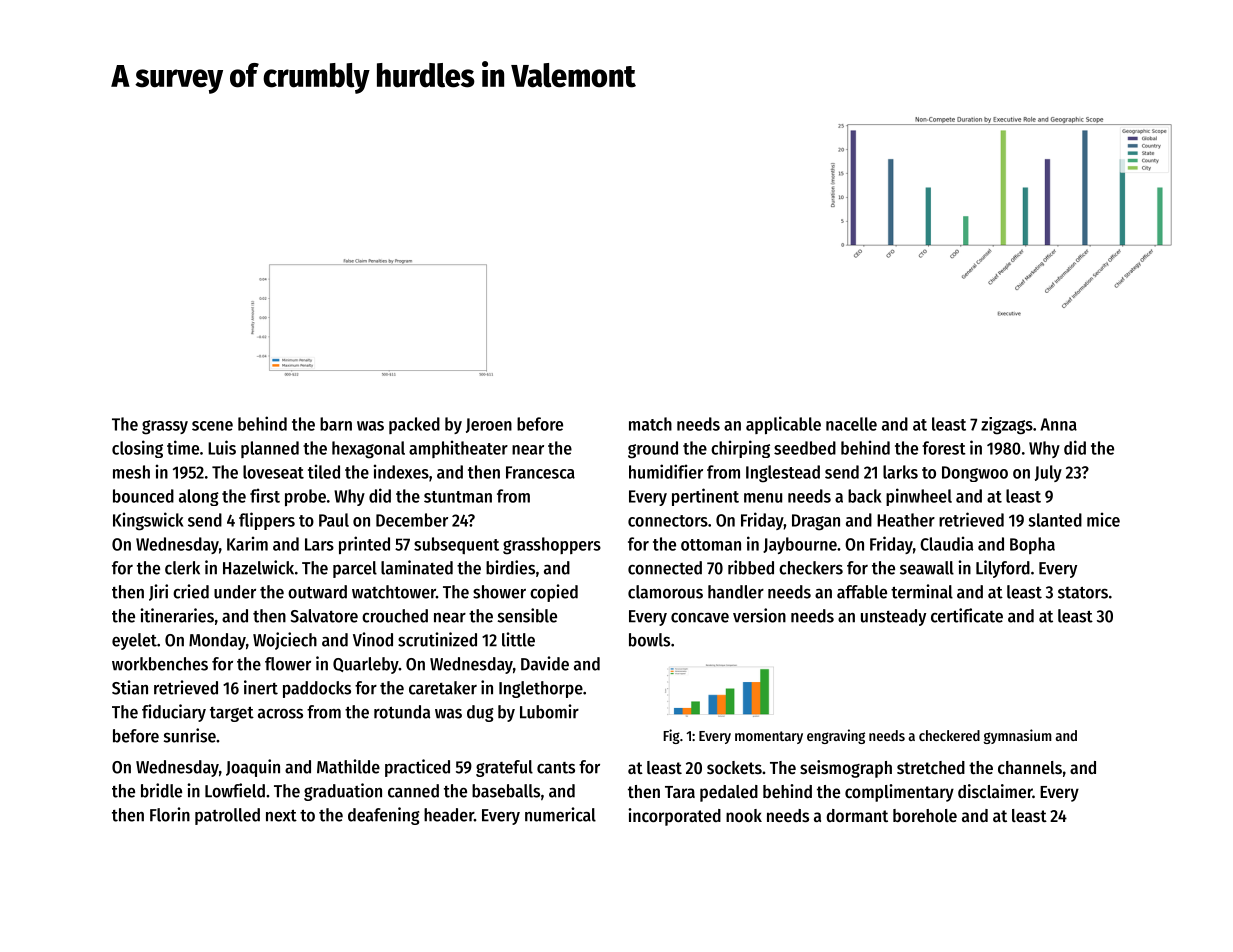 The height and width of the image is (952, 1233). I want to click on Joaquin, so click(253, 768).
